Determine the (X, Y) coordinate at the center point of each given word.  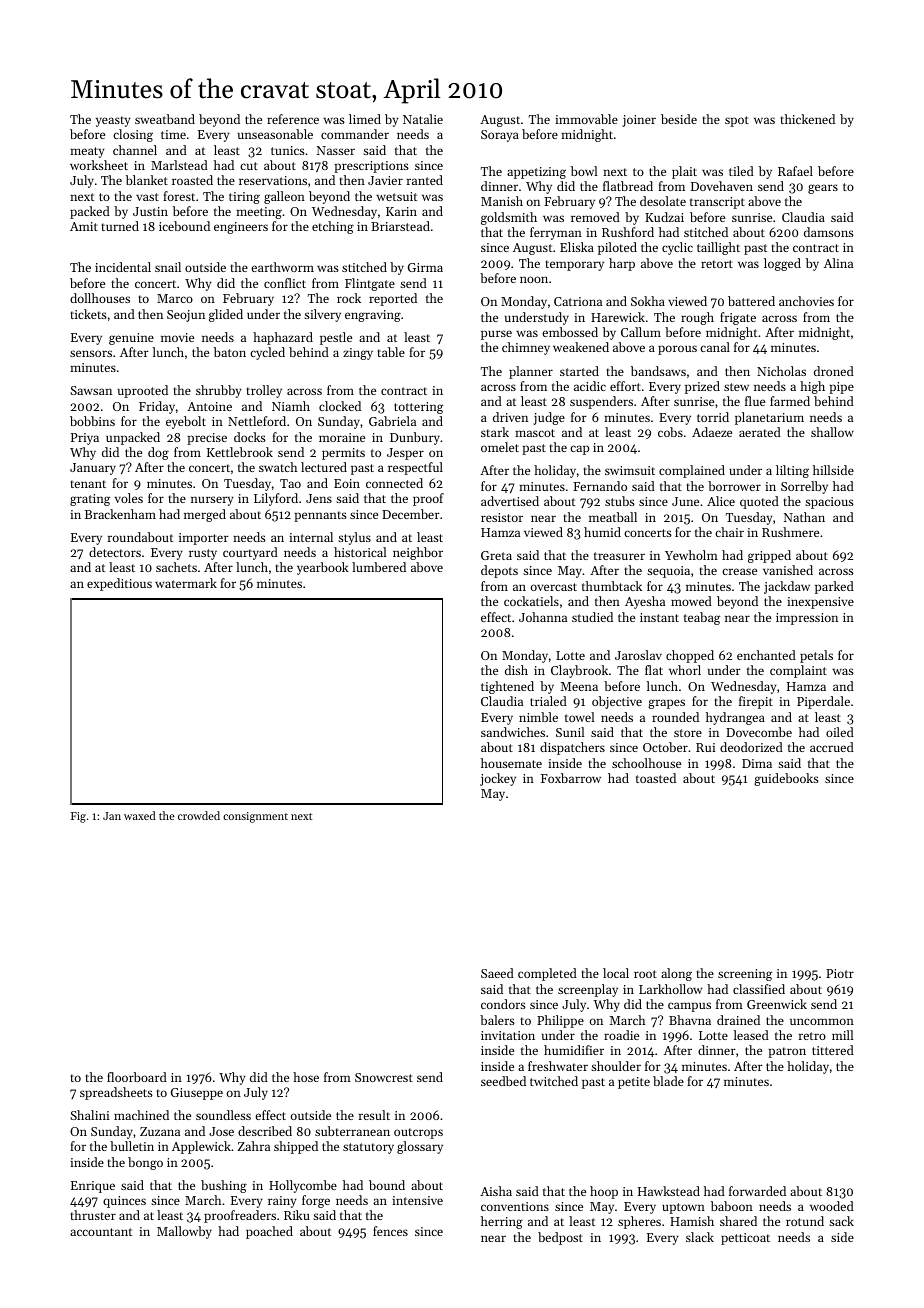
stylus (354, 538)
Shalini (89, 1115)
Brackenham (120, 514)
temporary (574, 265)
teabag (702, 618)
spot (737, 121)
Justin (150, 211)
